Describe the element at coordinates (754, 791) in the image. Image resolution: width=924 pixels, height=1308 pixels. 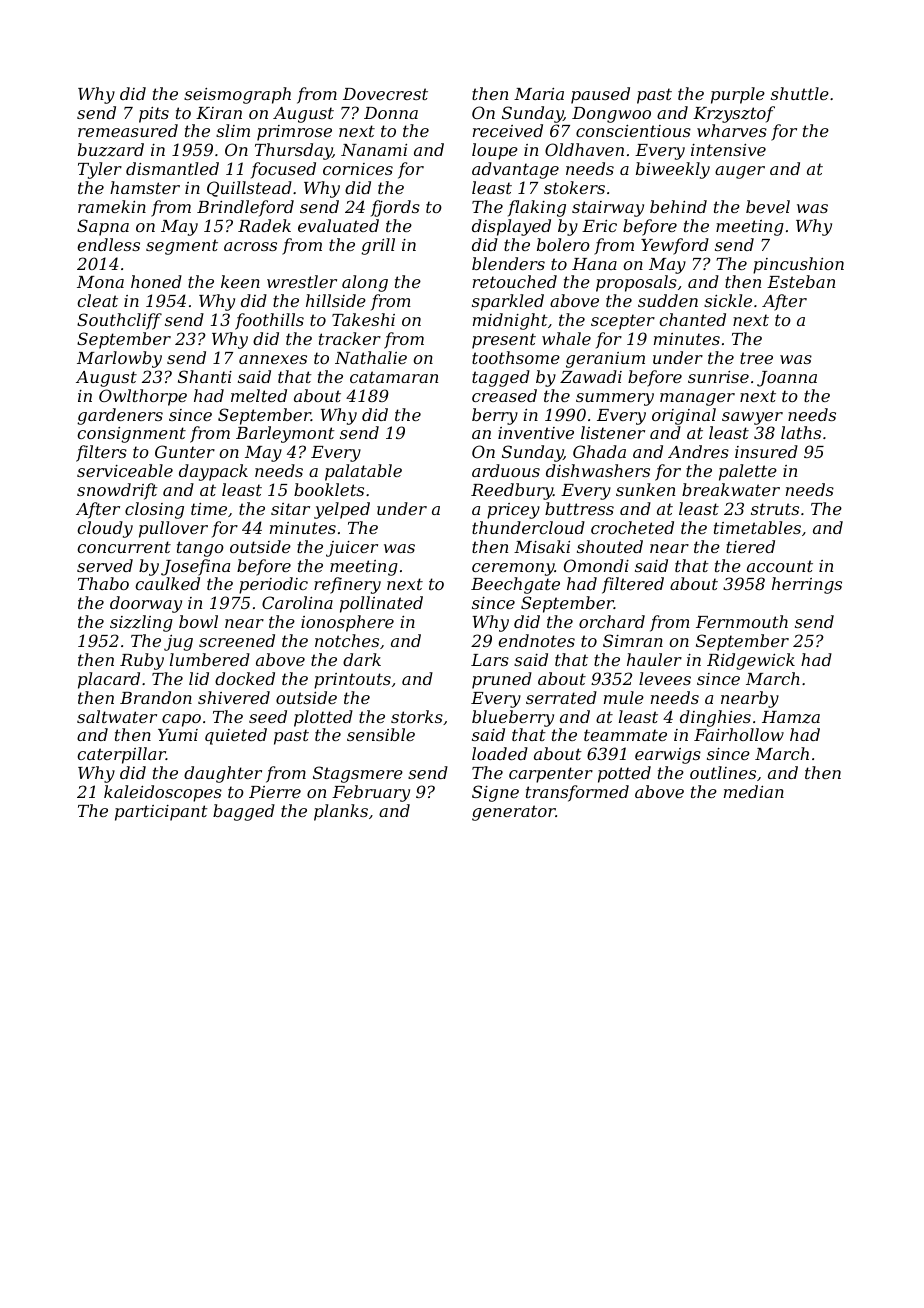
I see `median` at that location.
